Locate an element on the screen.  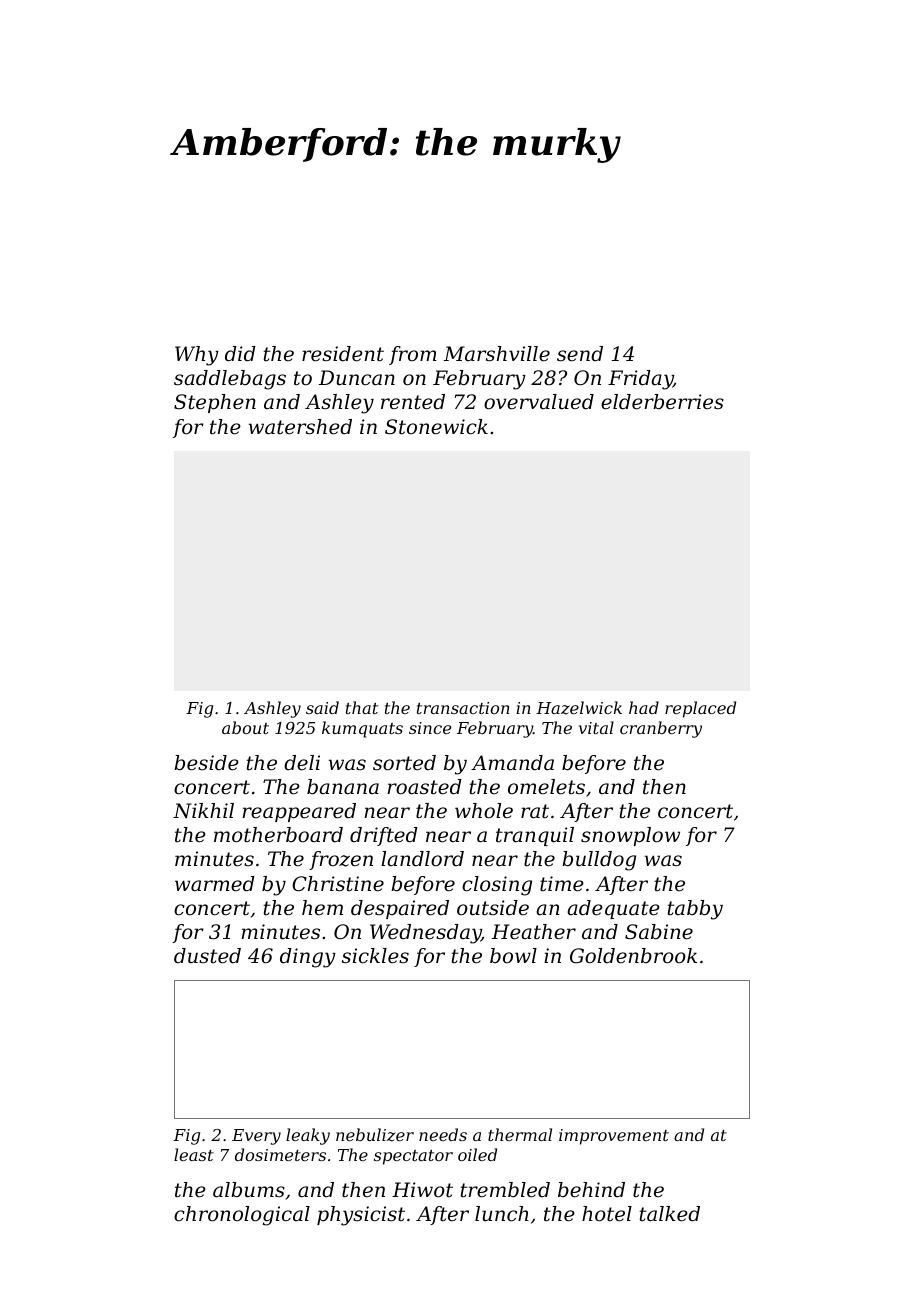
overvalued is located at coordinates (539, 402).
